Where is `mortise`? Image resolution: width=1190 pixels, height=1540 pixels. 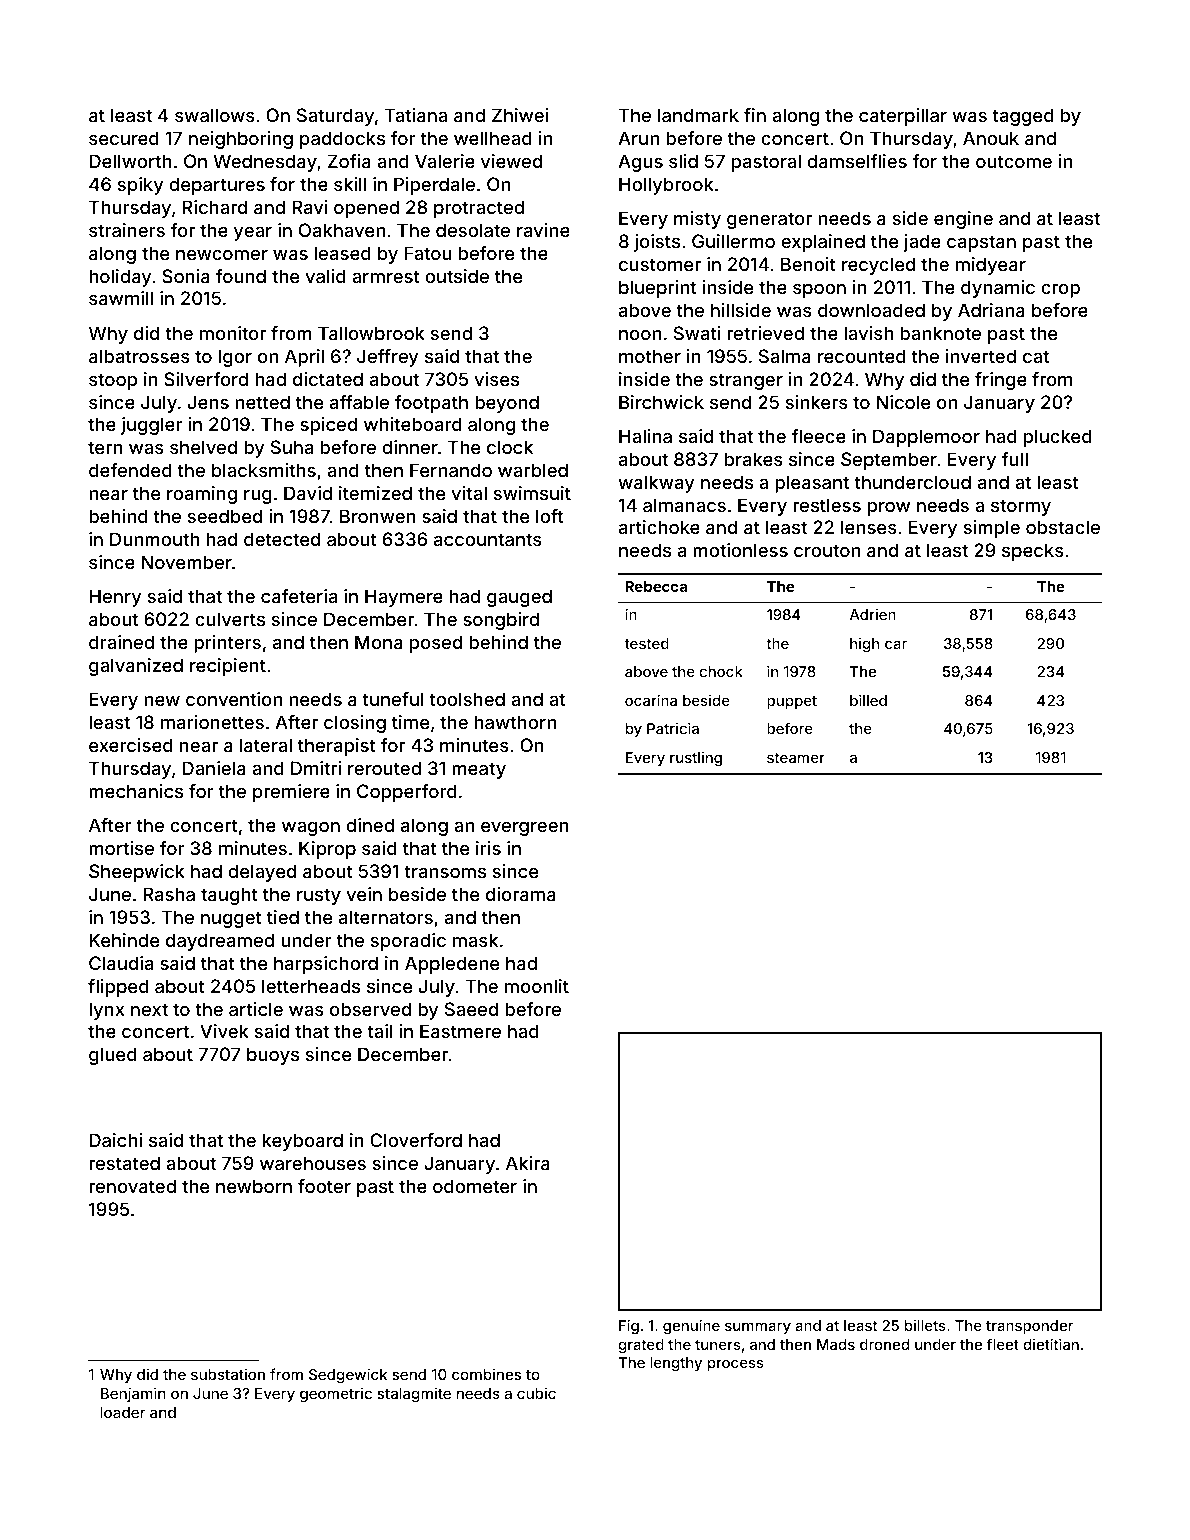 mortise is located at coordinates (121, 848).
